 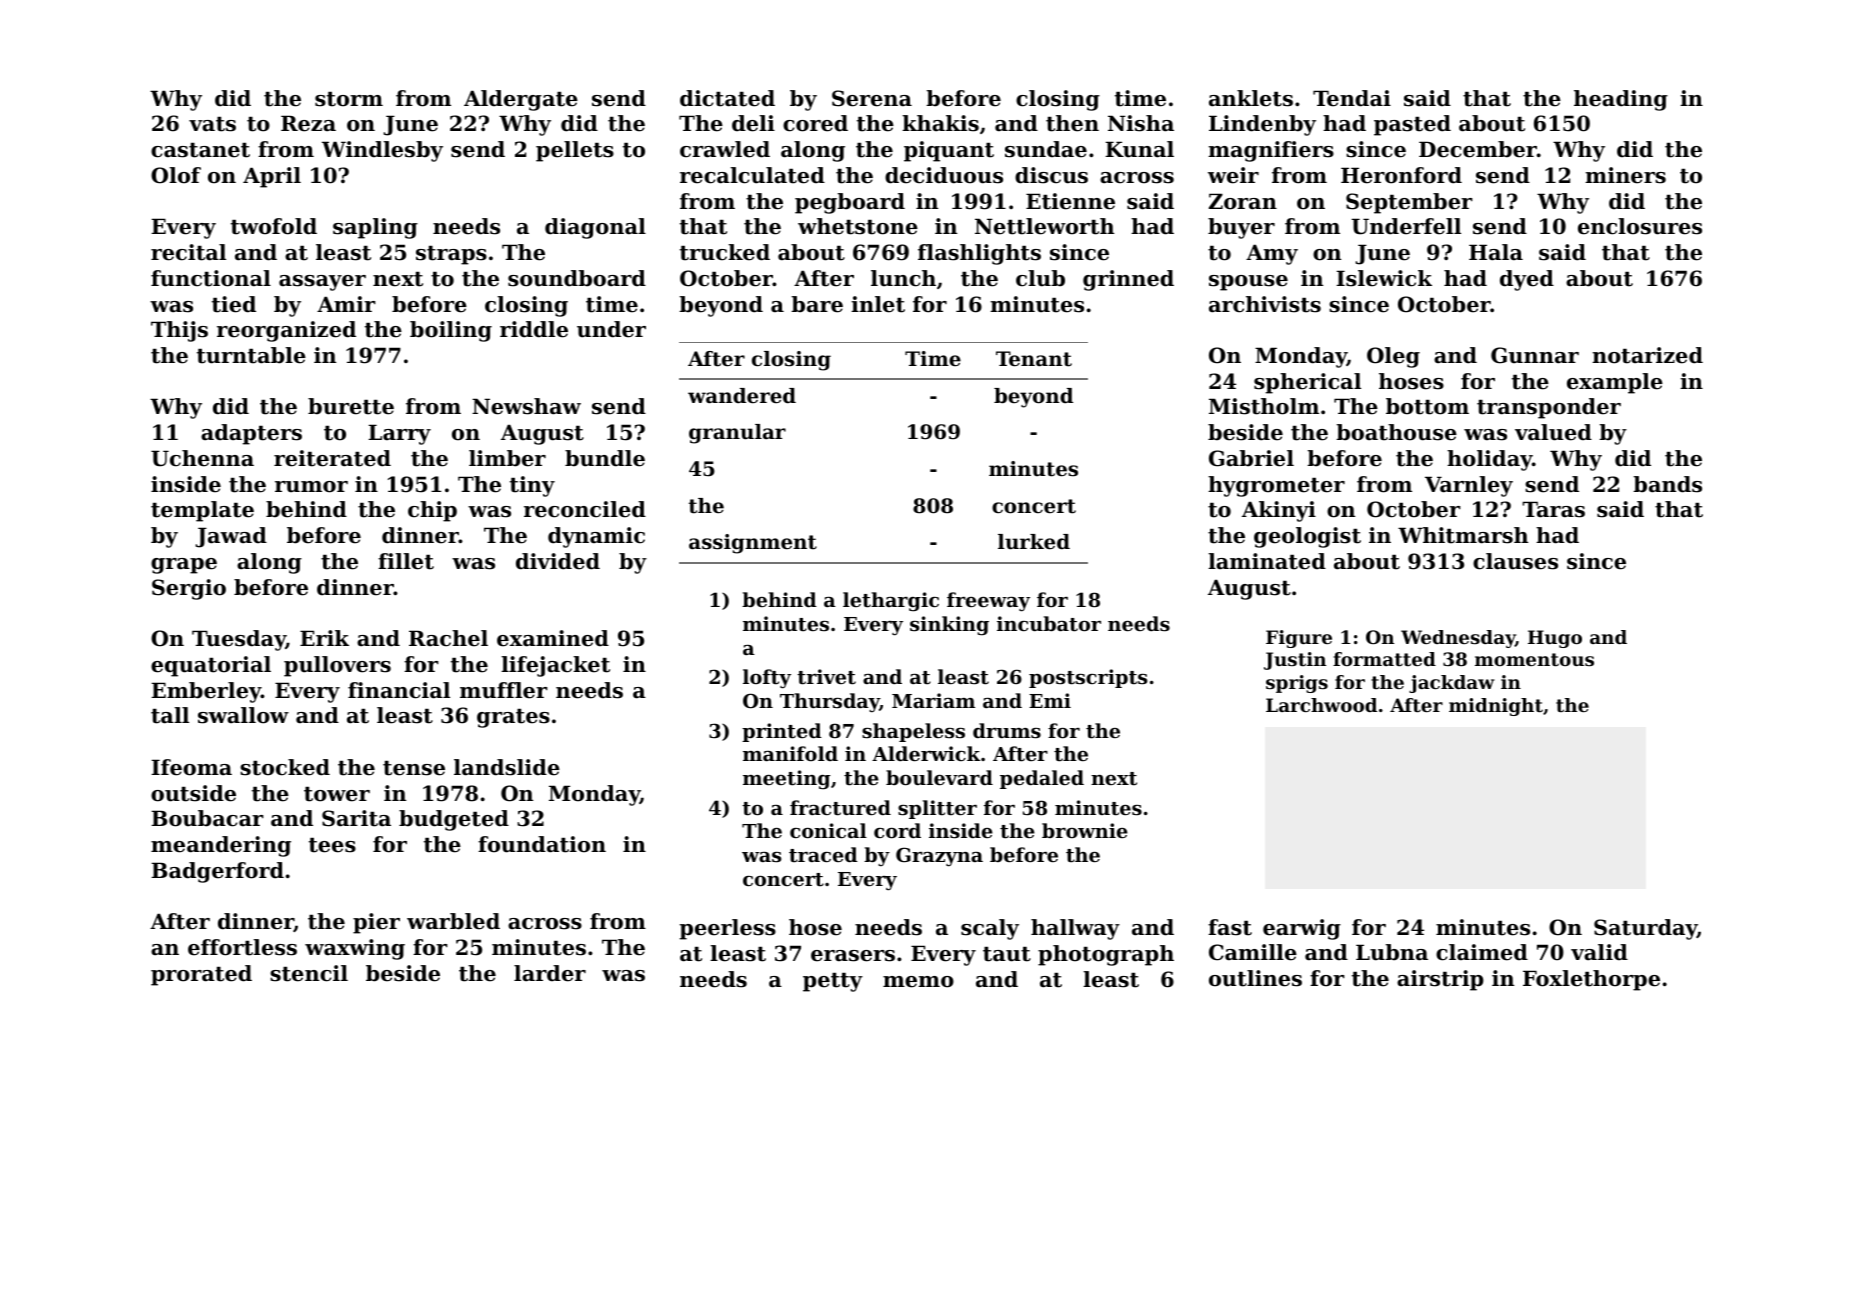 I want to click on anklets, so click(x=1251, y=98).
